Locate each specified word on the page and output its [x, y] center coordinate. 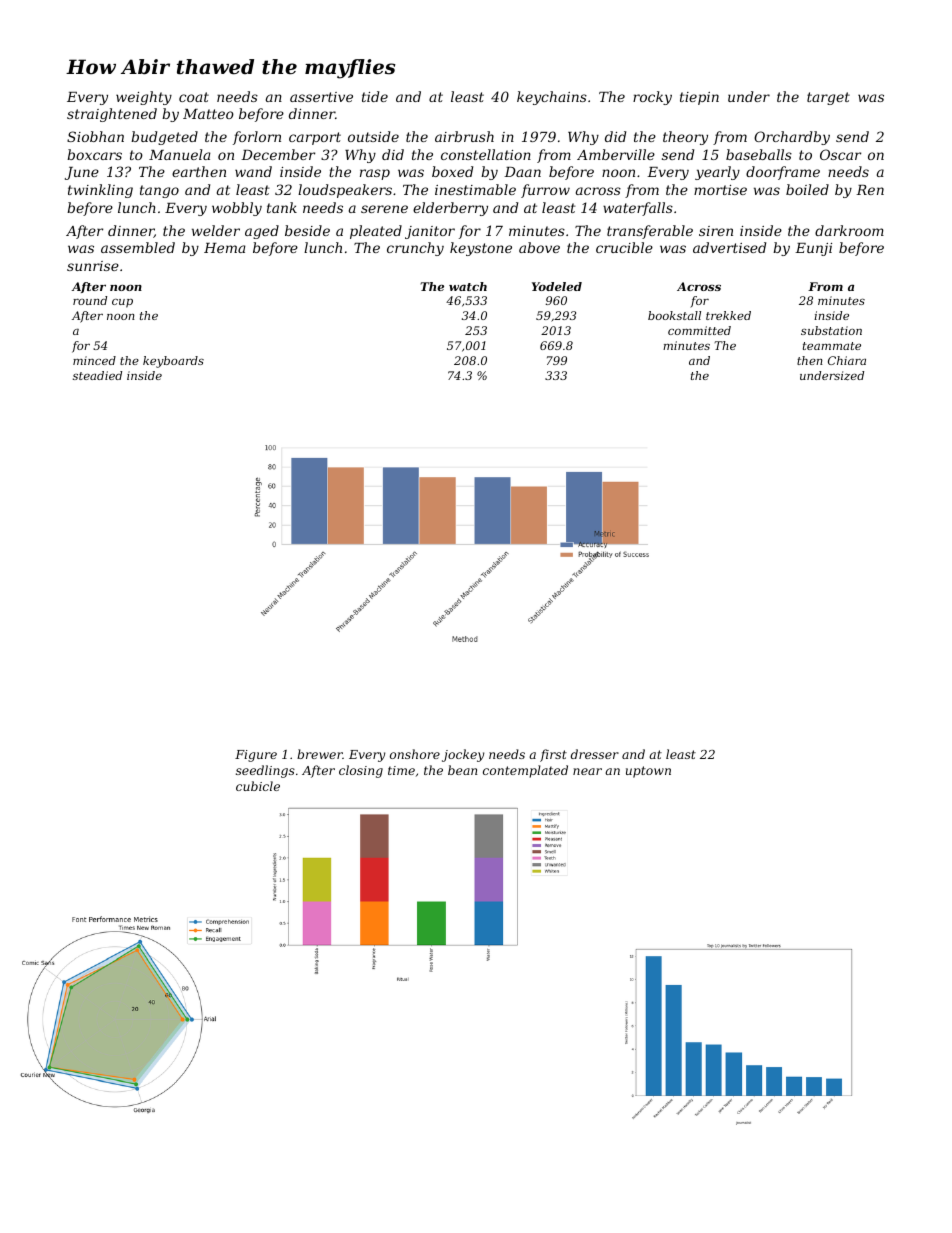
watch [468, 286]
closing [361, 771]
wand [253, 171]
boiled [807, 189]
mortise [720, 190]
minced [94, 360]
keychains [552, 98]
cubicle [258, 786]
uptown [648, 772]
